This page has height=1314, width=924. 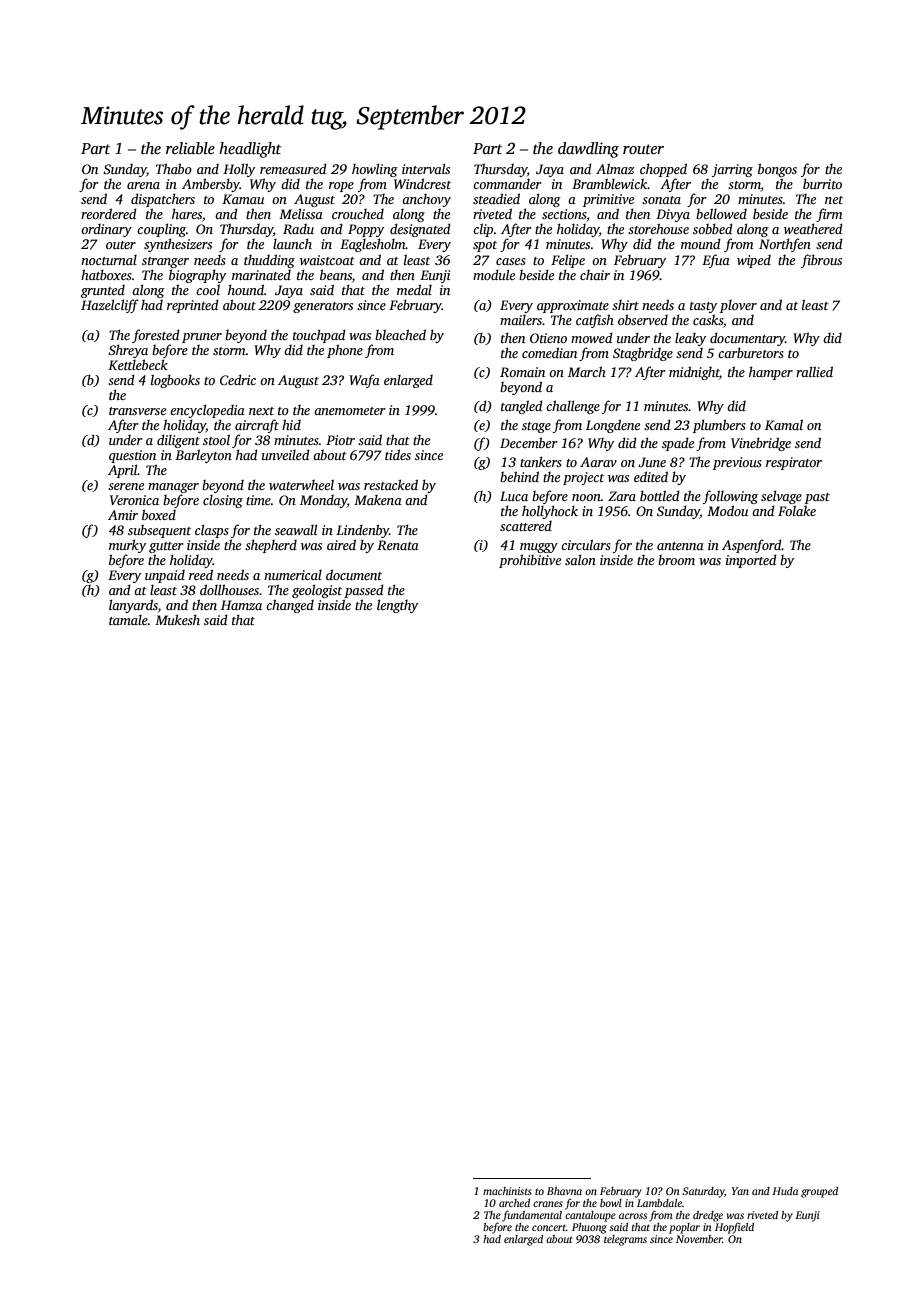 What do you see at coordinates (177, 619) in the page?
I see `Mukesh` at bounding box center [177, 619].
